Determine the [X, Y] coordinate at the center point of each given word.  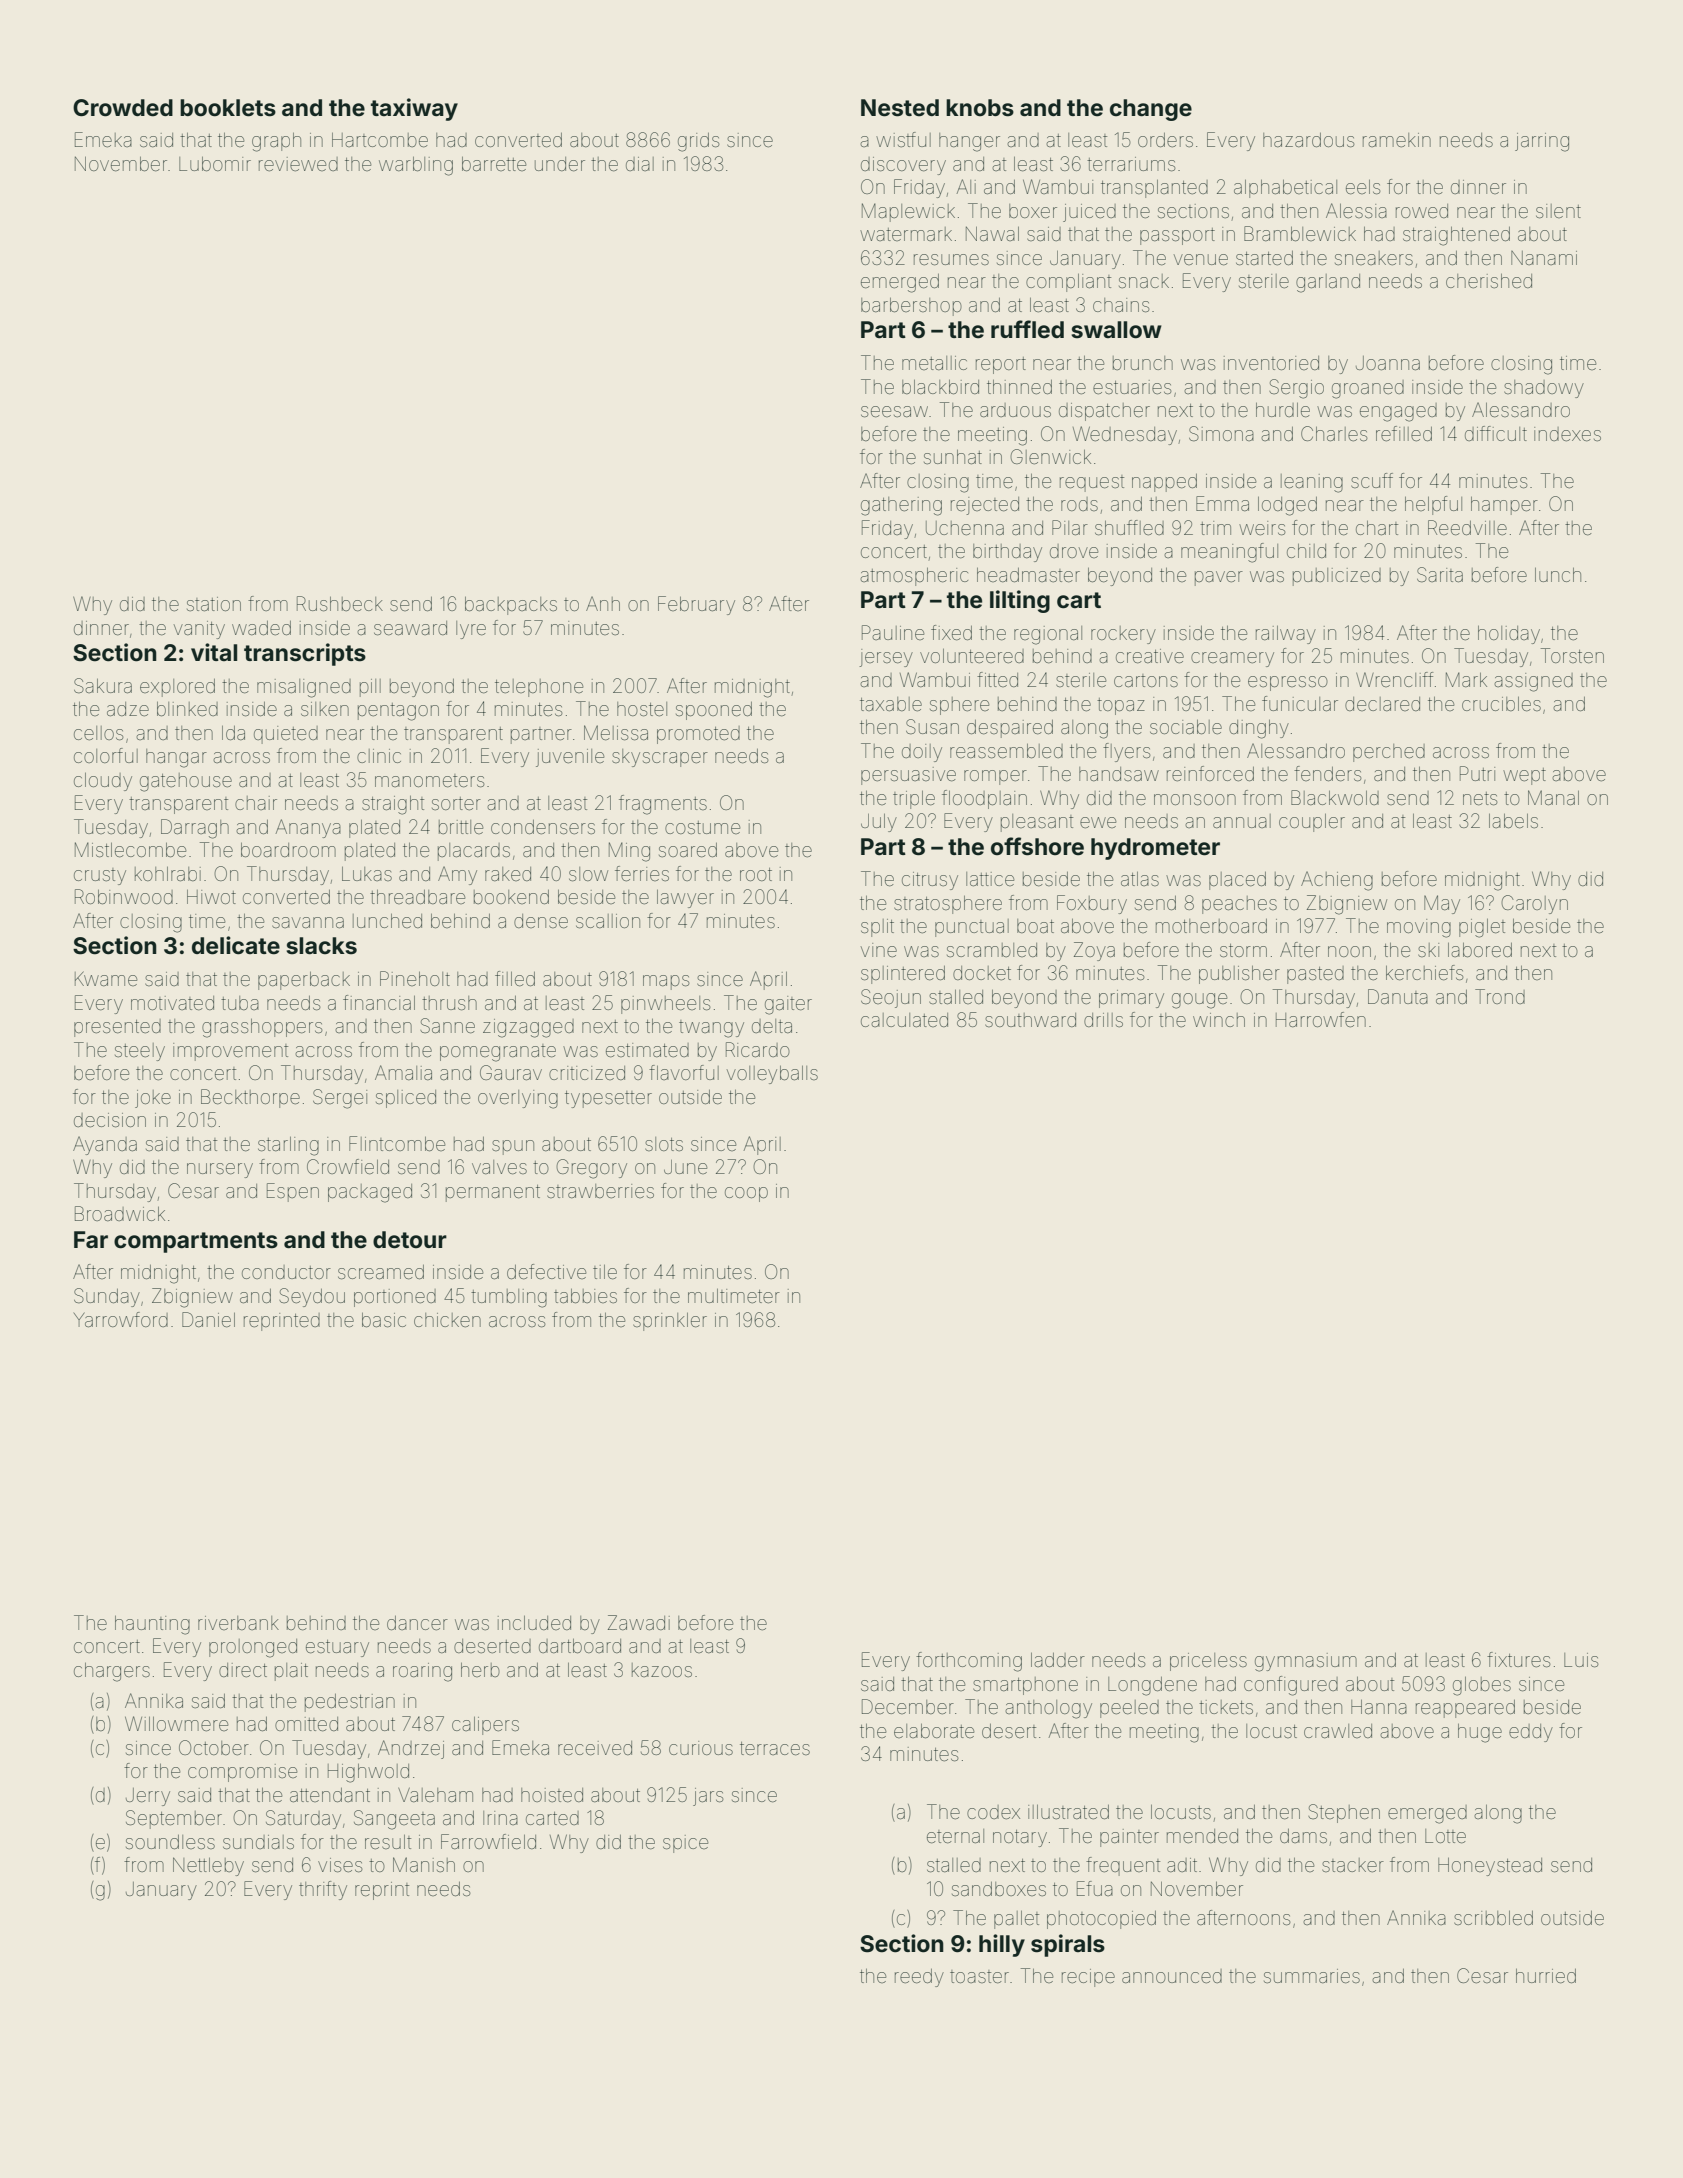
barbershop [911, 307]
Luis [1581, 1660]
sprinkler [670, 1322]
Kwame [106, 978]
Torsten [1572, 655]
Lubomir [215, 164]
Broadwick [120, 1213]
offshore [1037, 846]
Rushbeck [340, 603]
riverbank [238, 1623]
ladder [1058, 1660]
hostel [642, 709]
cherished [1489, 281]
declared [1382, 704]
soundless [170, 1842]
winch [1219, 1020]
